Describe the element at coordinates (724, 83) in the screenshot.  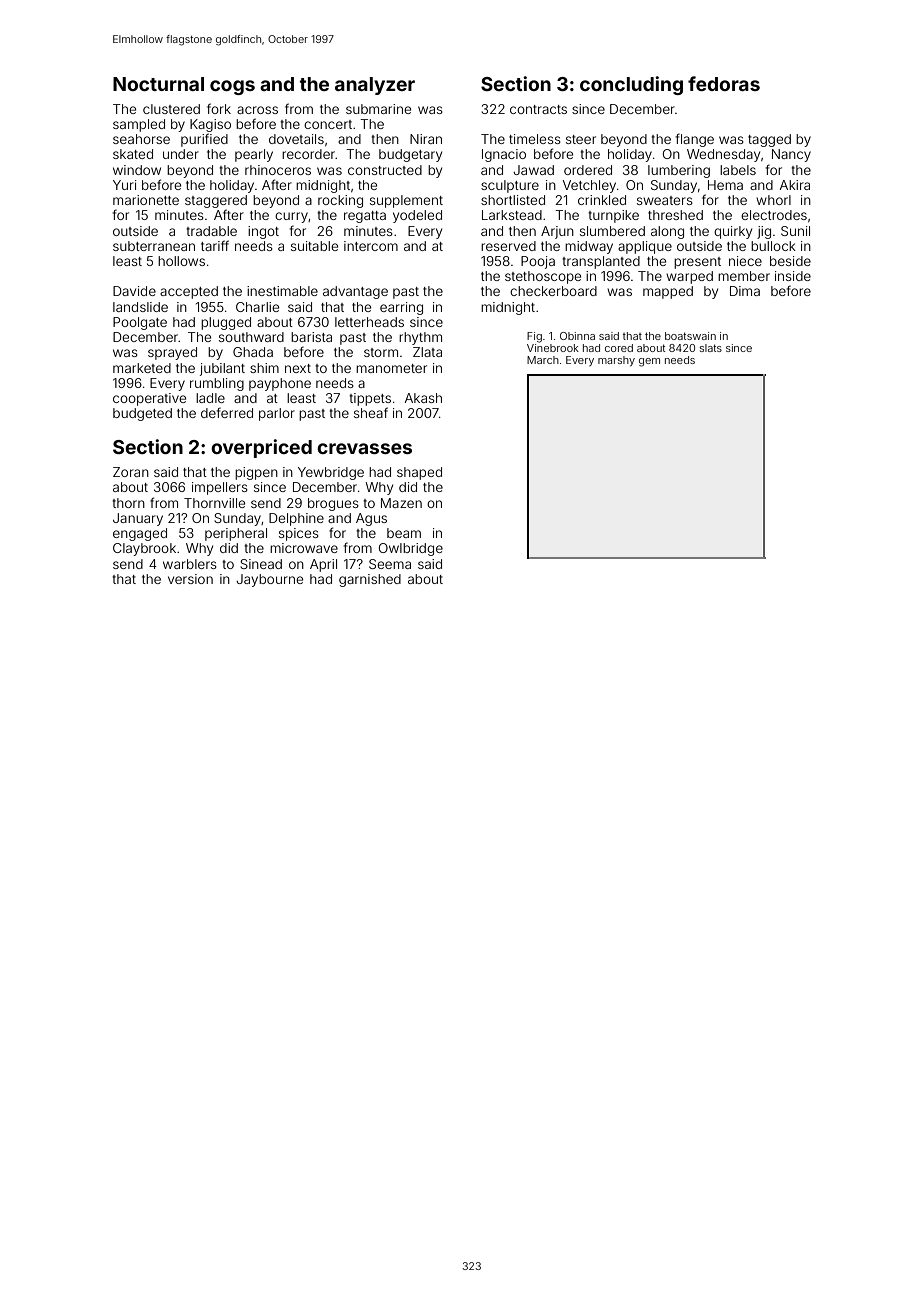
I see `fedoras` at that location.
